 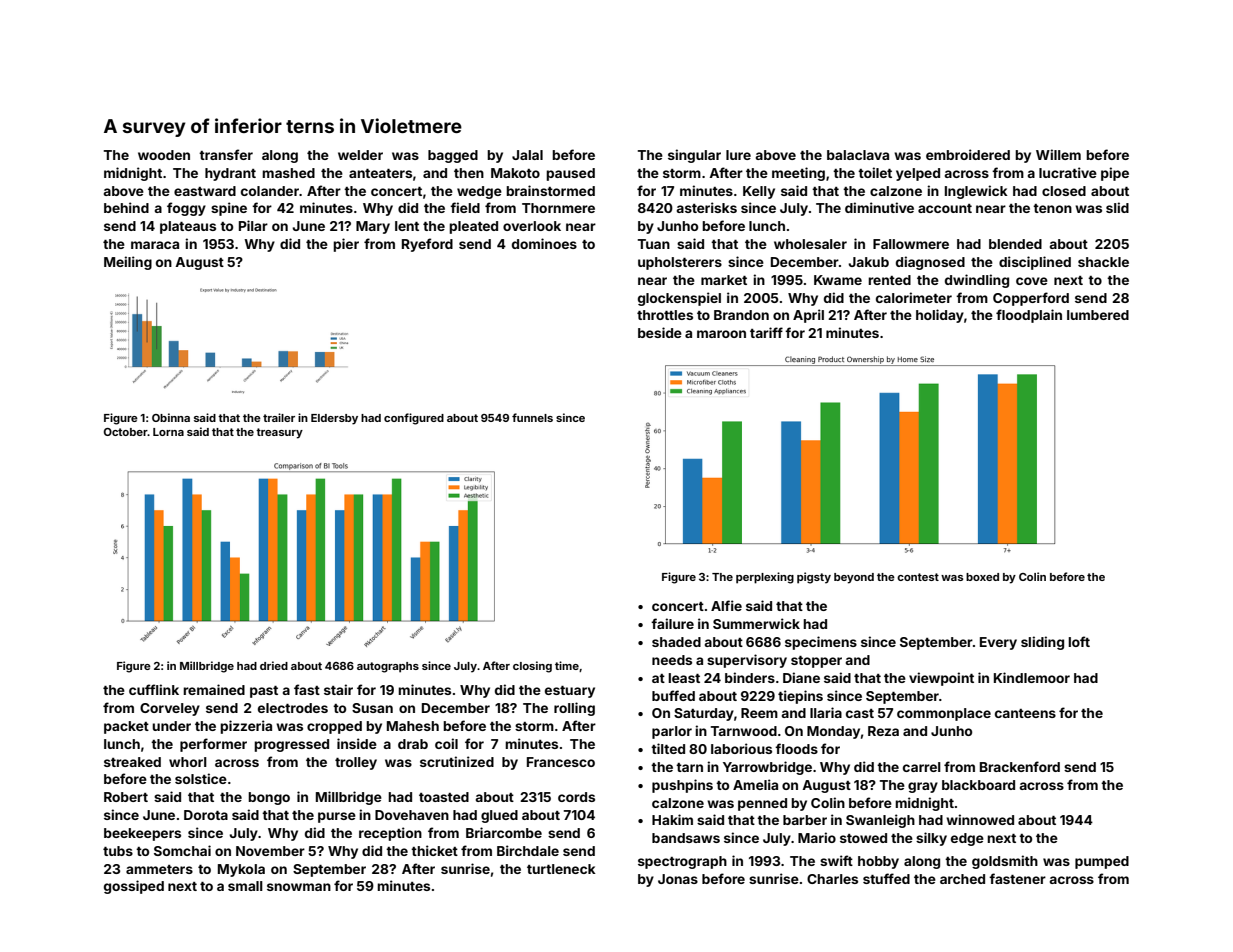 I want to click on pizzeria, so click(x=246, y=727).
